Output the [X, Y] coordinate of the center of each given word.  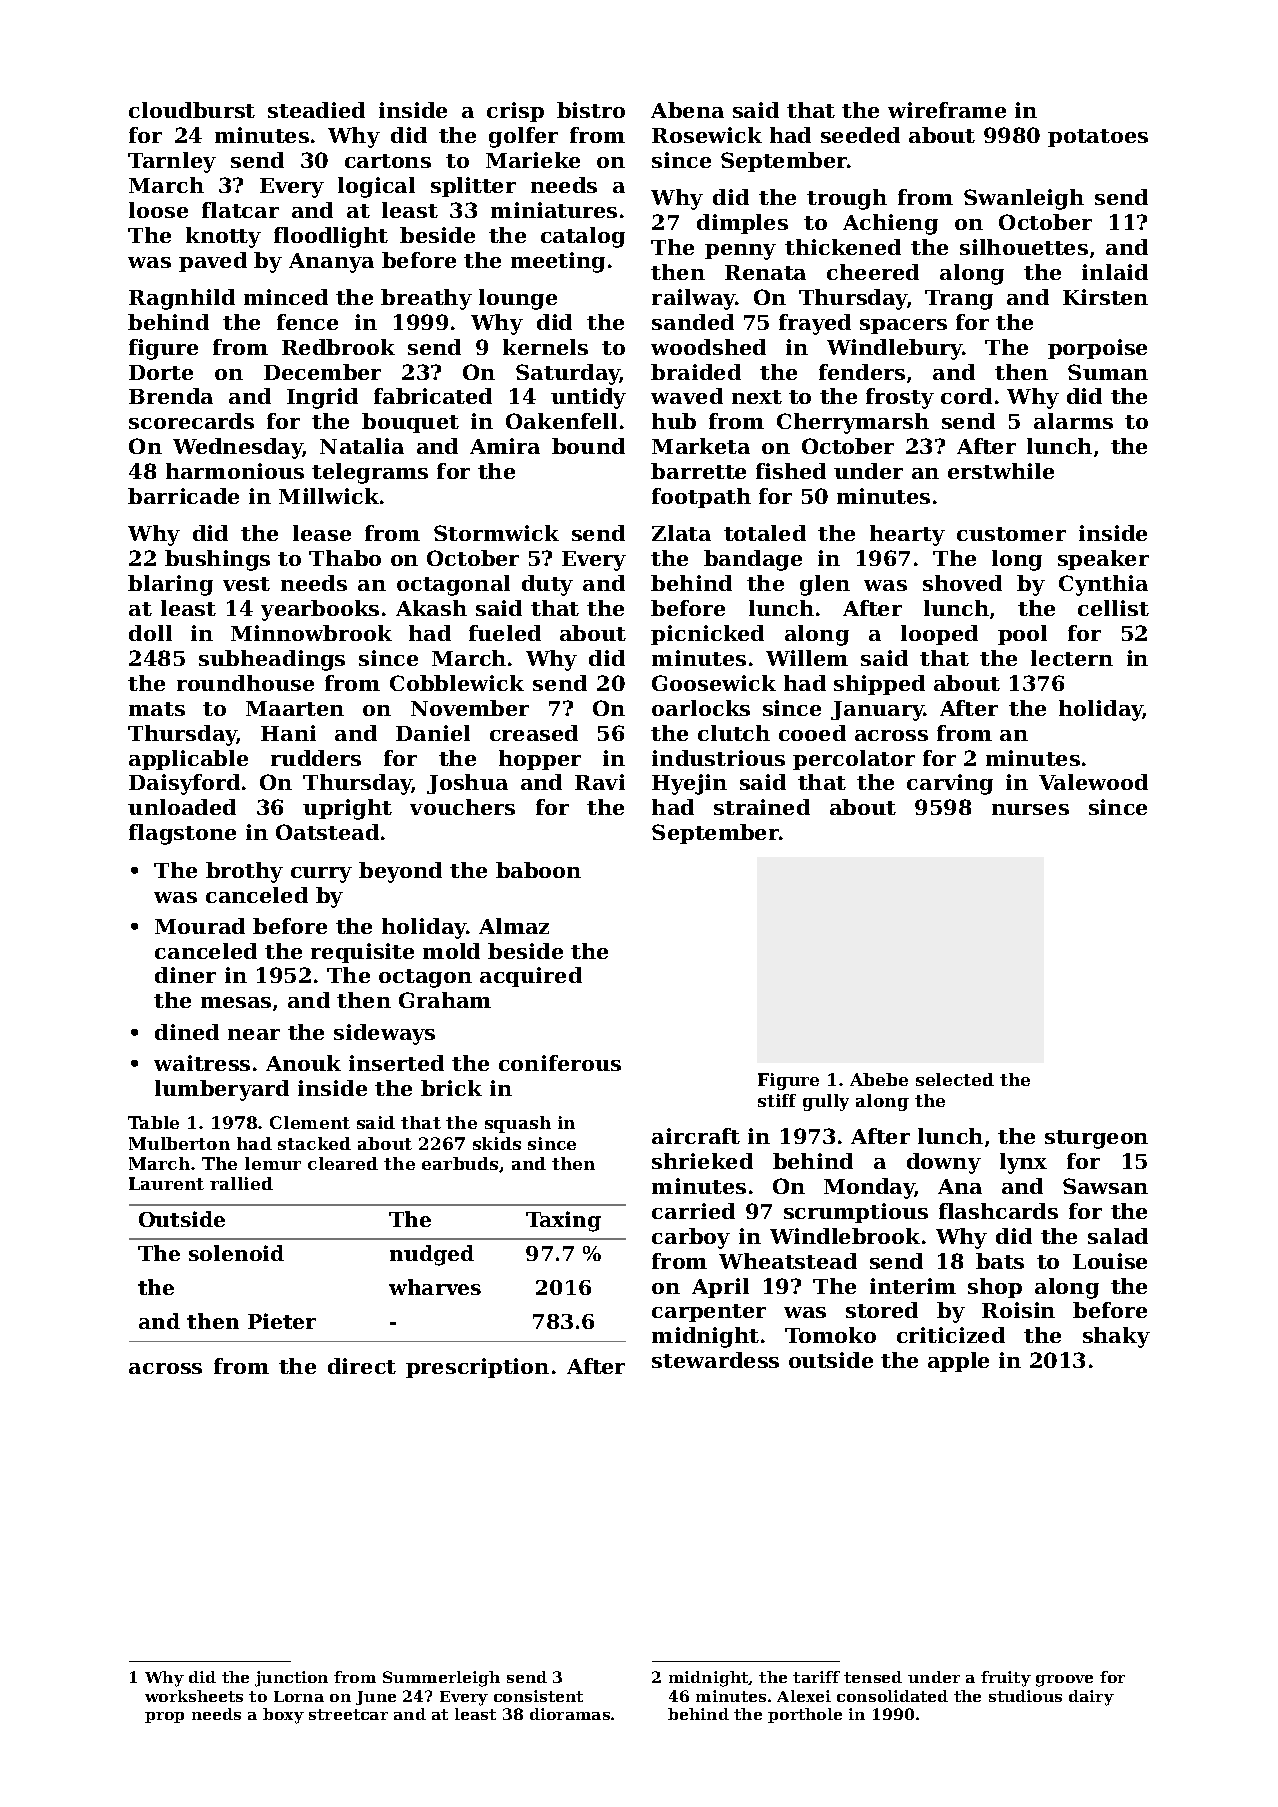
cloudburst [192, 110]
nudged [432, 1255]
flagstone [182, 834]
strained [762, 807]
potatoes [1098, 138]
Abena [687, 110]
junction [291, 1679]
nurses [1030, 809]
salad [1118, 1236]
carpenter [709, 1313]
